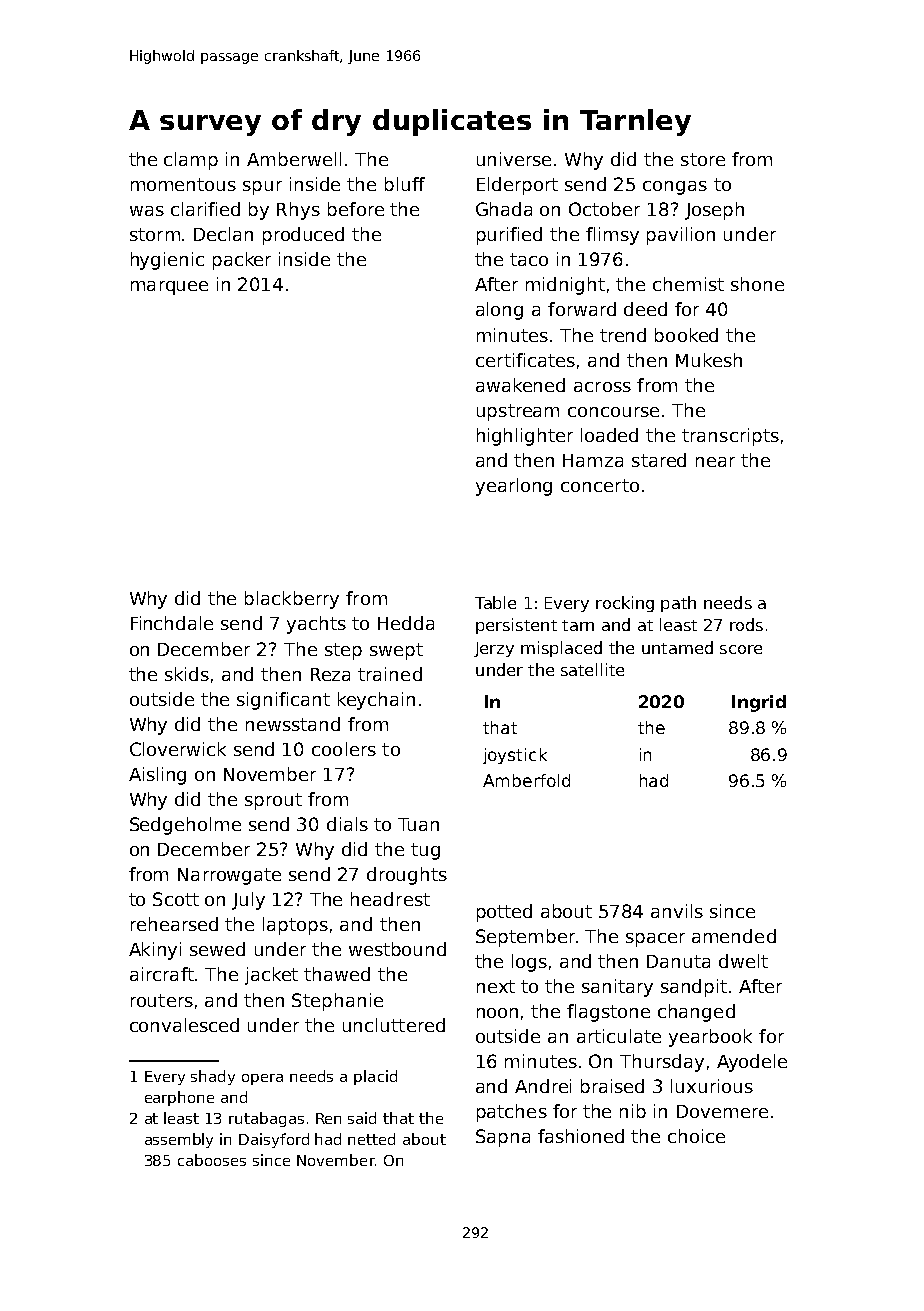 This page has height=1311, width=924. Describe the element at coordinates (418, 824) in the page. I see `Tuan` at that location.
